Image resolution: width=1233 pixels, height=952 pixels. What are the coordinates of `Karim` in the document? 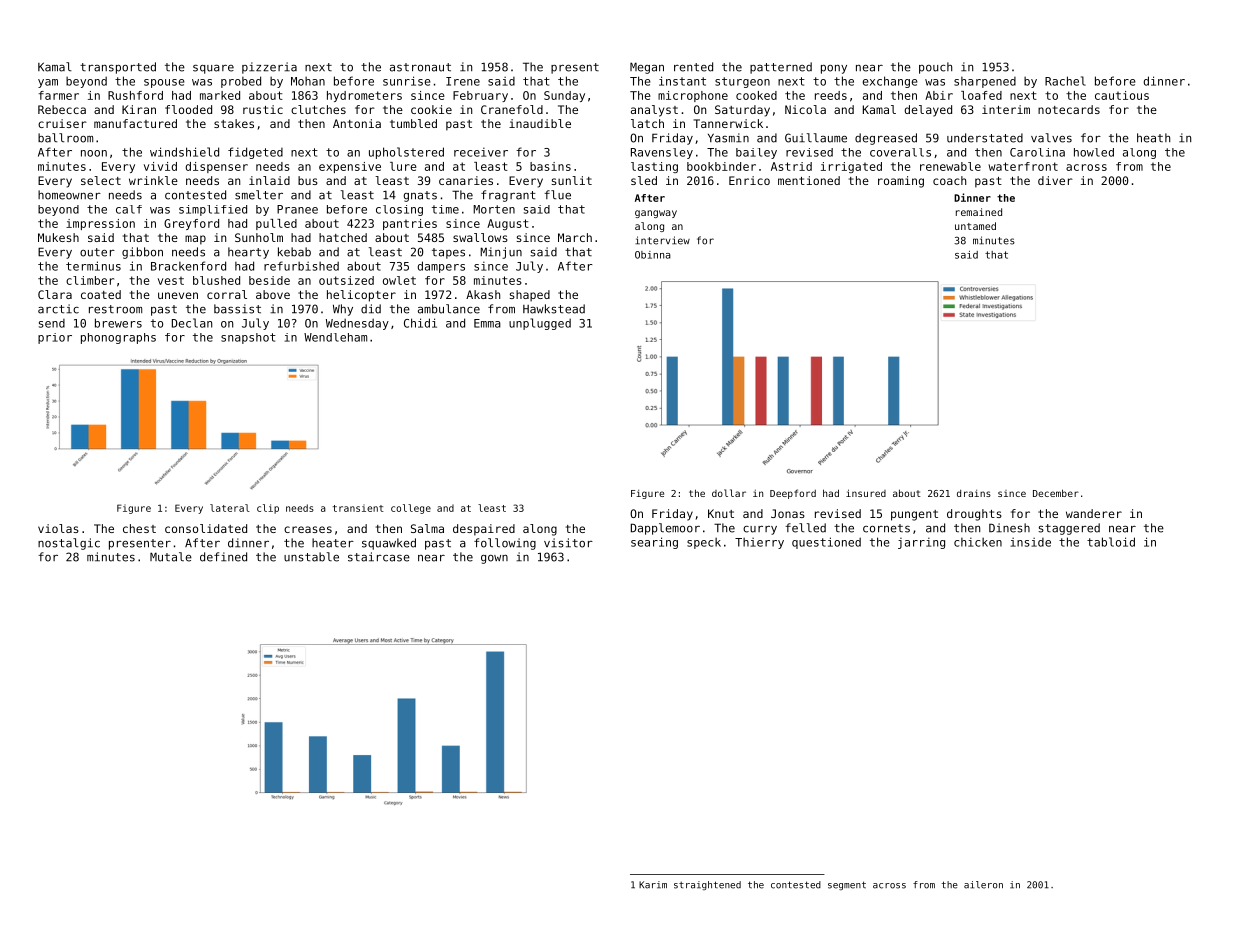 It's located at (653, 885).
